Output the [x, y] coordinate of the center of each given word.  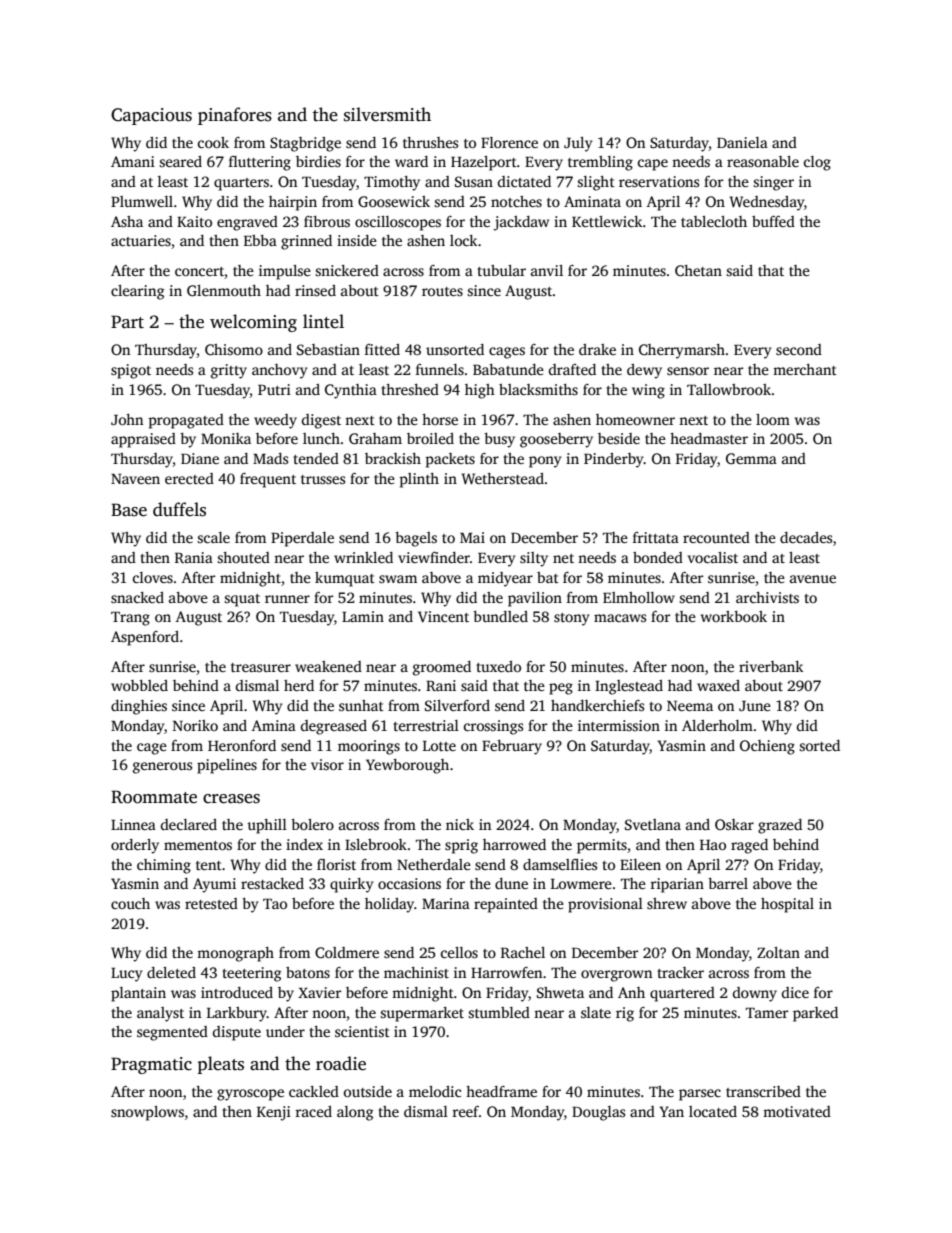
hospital [787, 905]
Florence [509, 142]
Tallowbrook [729, 389]
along [355, 1113]
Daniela [742, 142]
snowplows [147, 1113]
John [127, 419]
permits [602, 846]
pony [545, 462]
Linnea [133, 824]
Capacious [151, 116]
